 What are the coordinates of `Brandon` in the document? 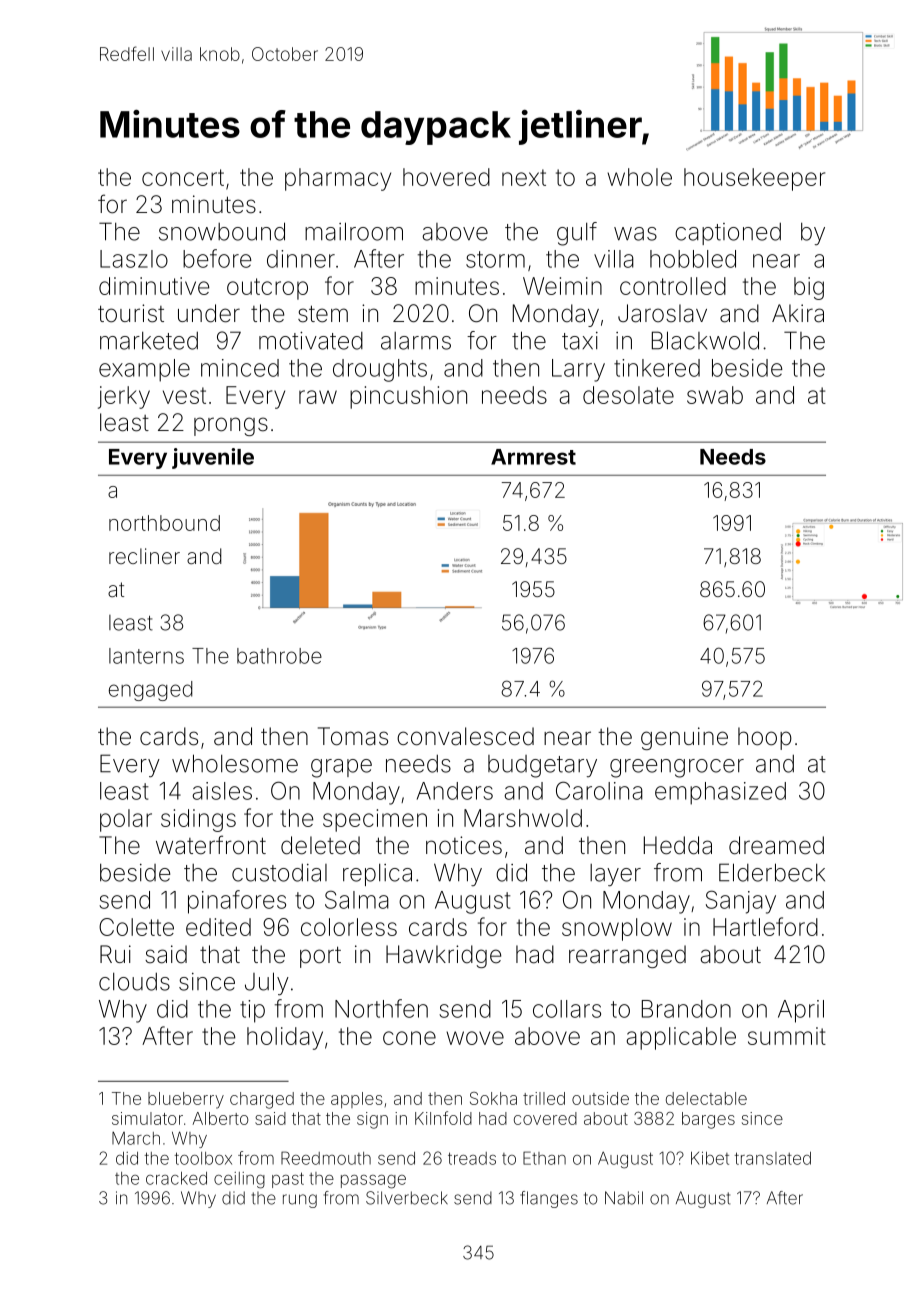 It's located at (686, 1009).
